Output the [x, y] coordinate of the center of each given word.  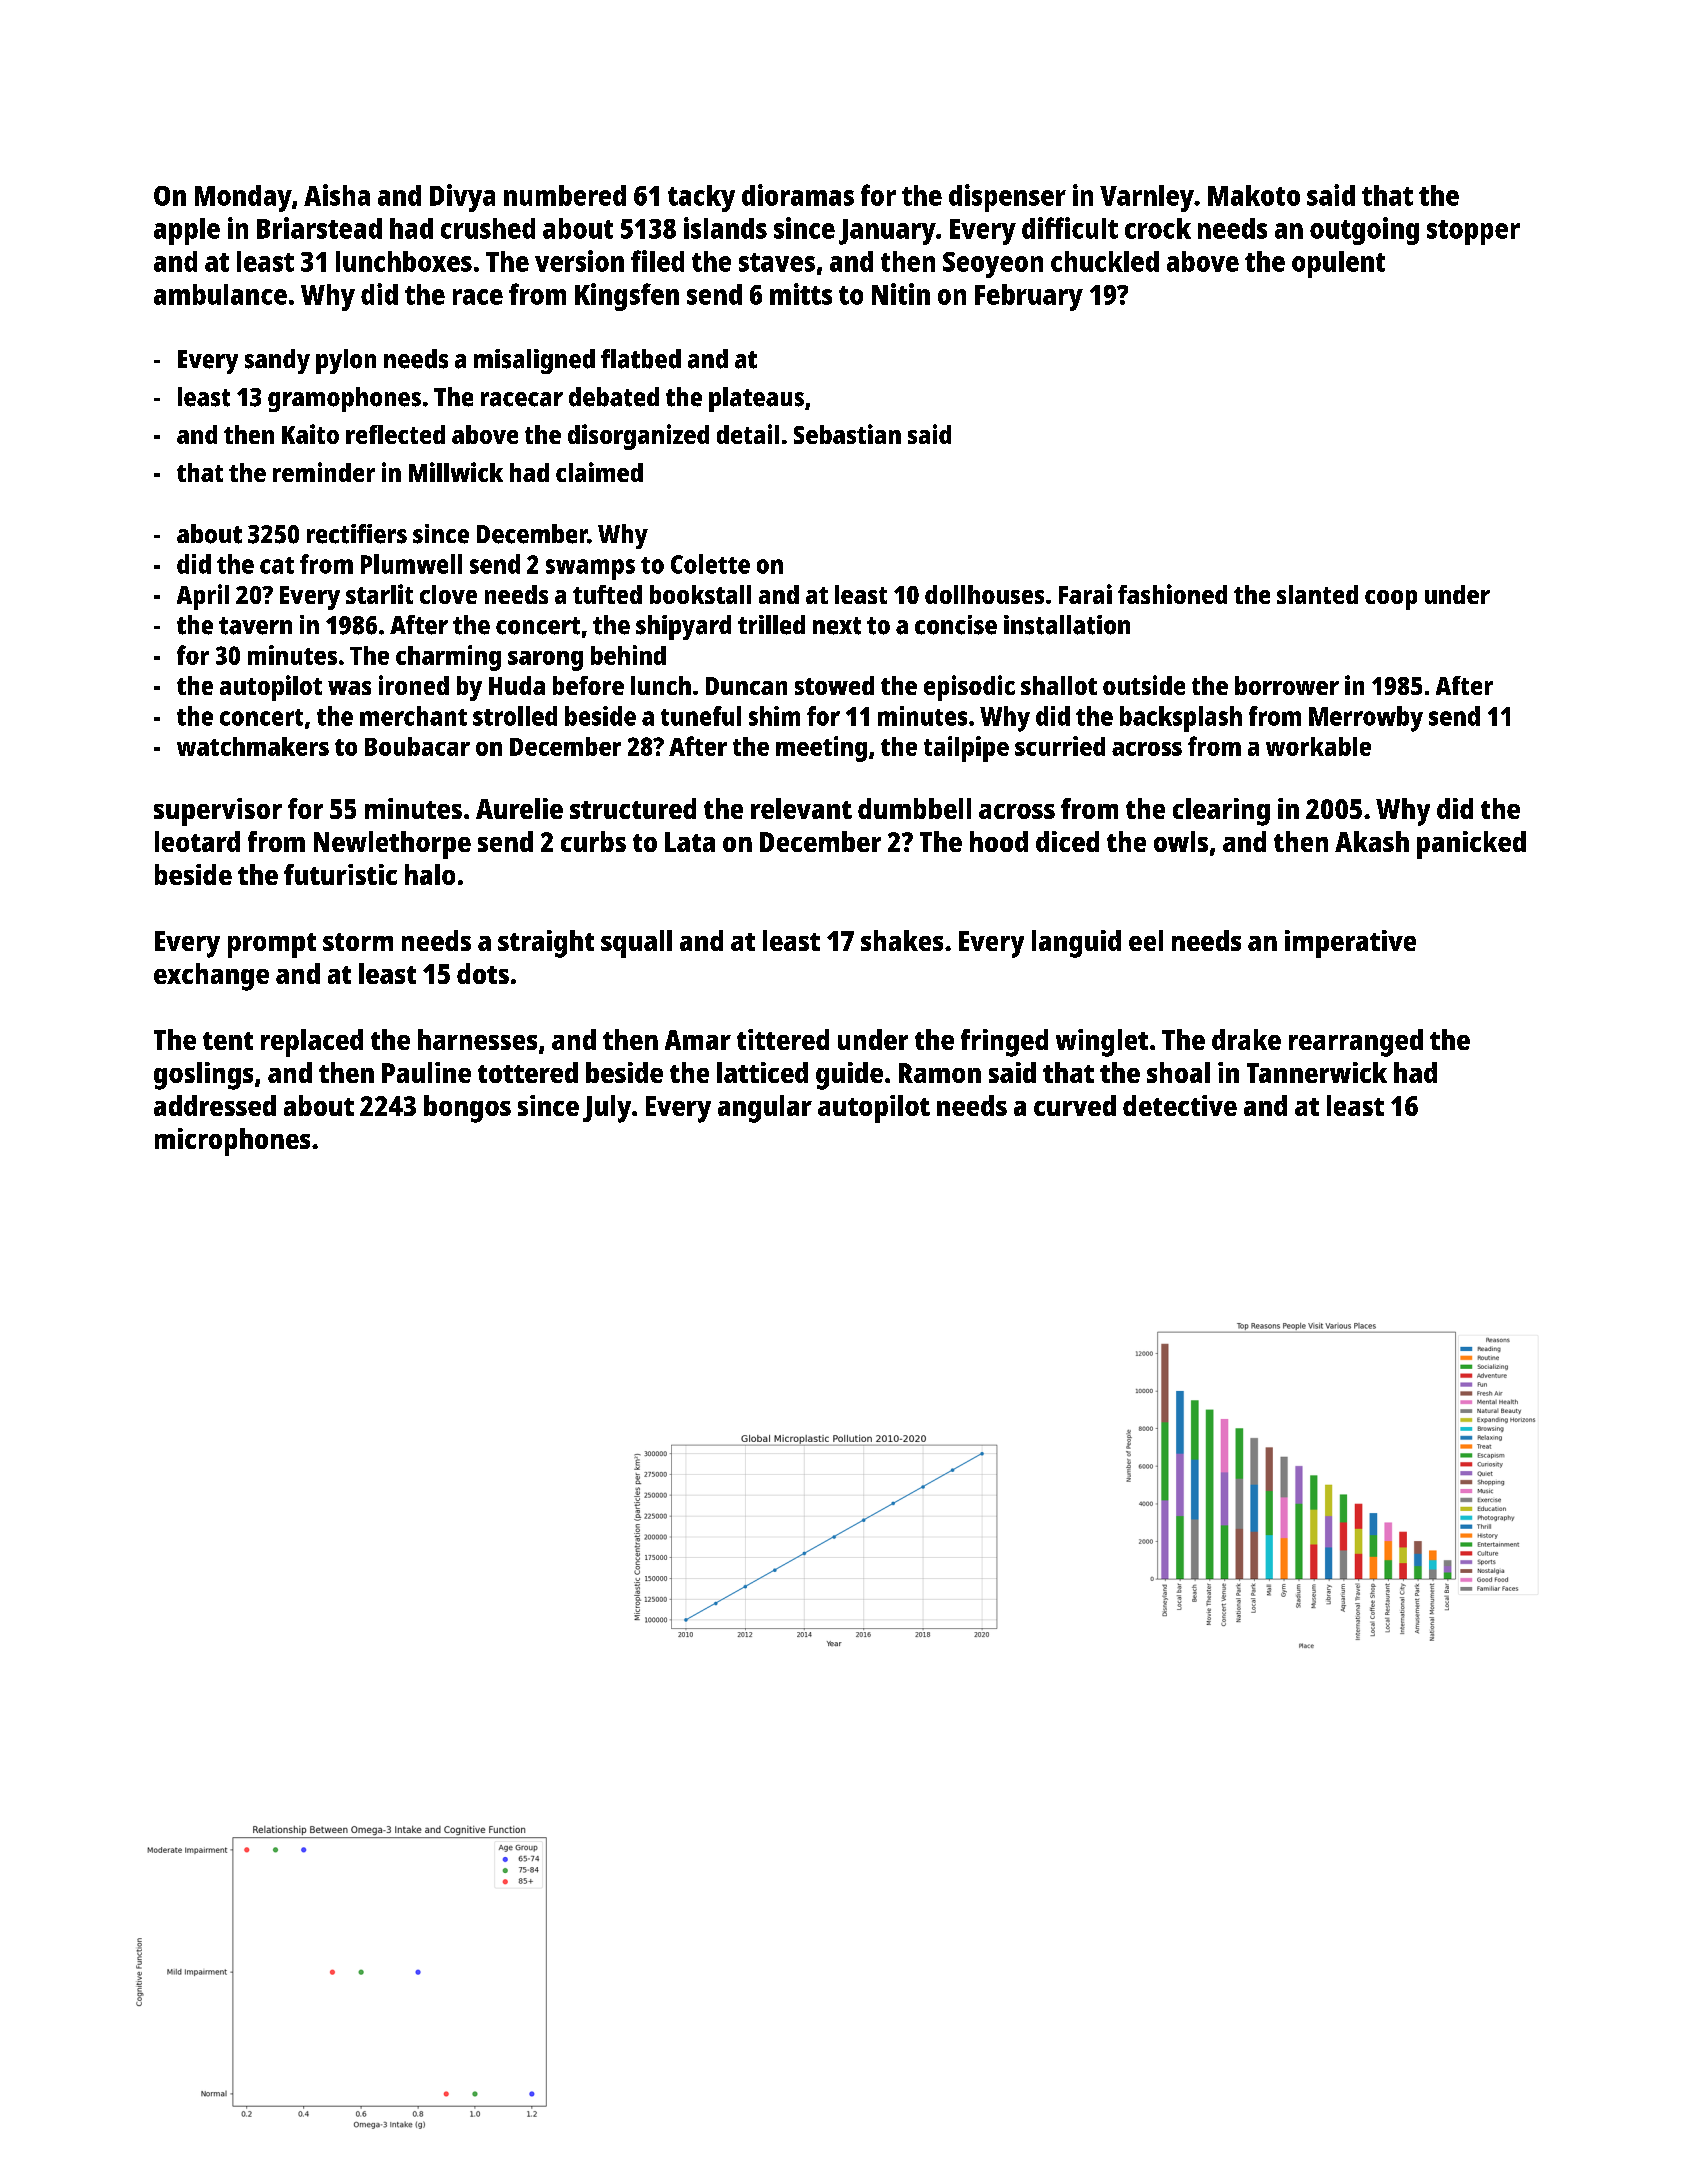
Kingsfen [627, 297]
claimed [599, 472]
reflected [395, 434]
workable [1318, 746]
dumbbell [914, 808]
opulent [1338, 264]
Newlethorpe [392, 845]
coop [1391, 600]
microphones [232, 1142]
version [579, 261]
